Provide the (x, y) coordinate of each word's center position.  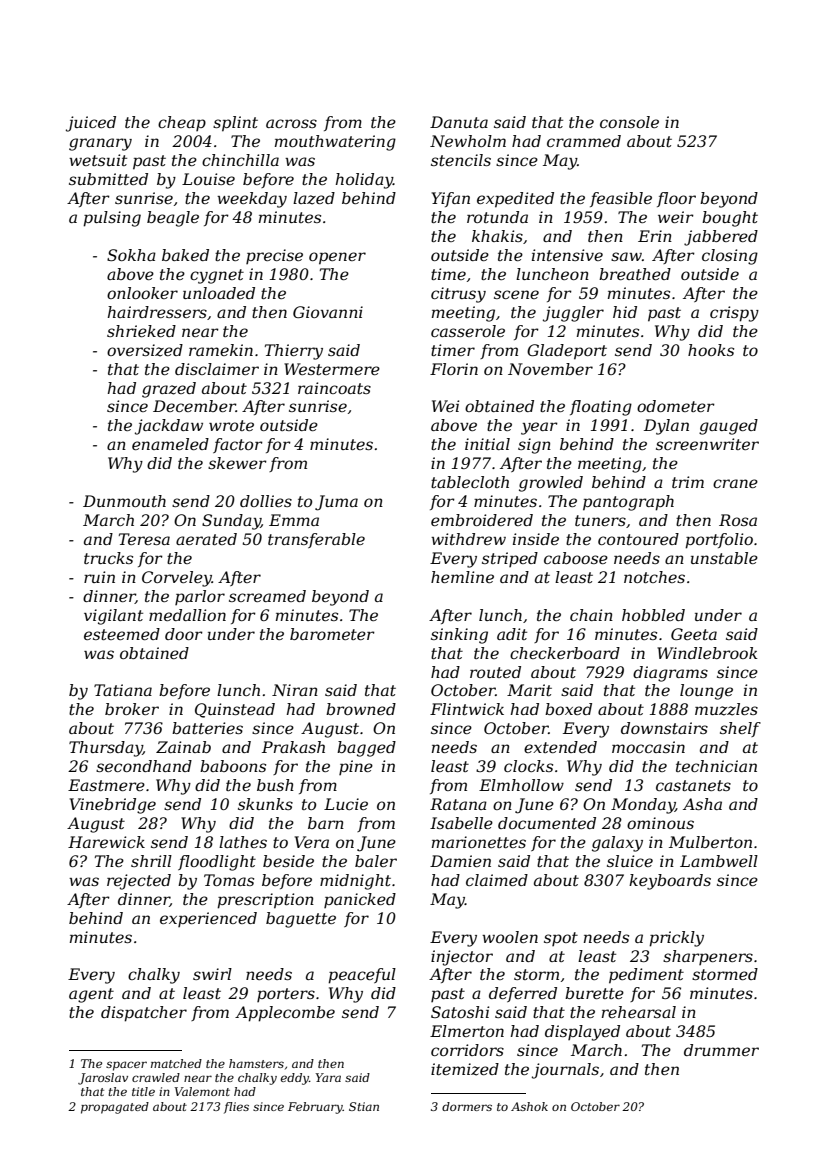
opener (337, 258)
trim (688, 482)
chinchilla (240, 160)
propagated (115, 1108)
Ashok (529, 1106)
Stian (364, 1106)
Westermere (332, 369)
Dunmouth (124, 501)
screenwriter (707, 444)
